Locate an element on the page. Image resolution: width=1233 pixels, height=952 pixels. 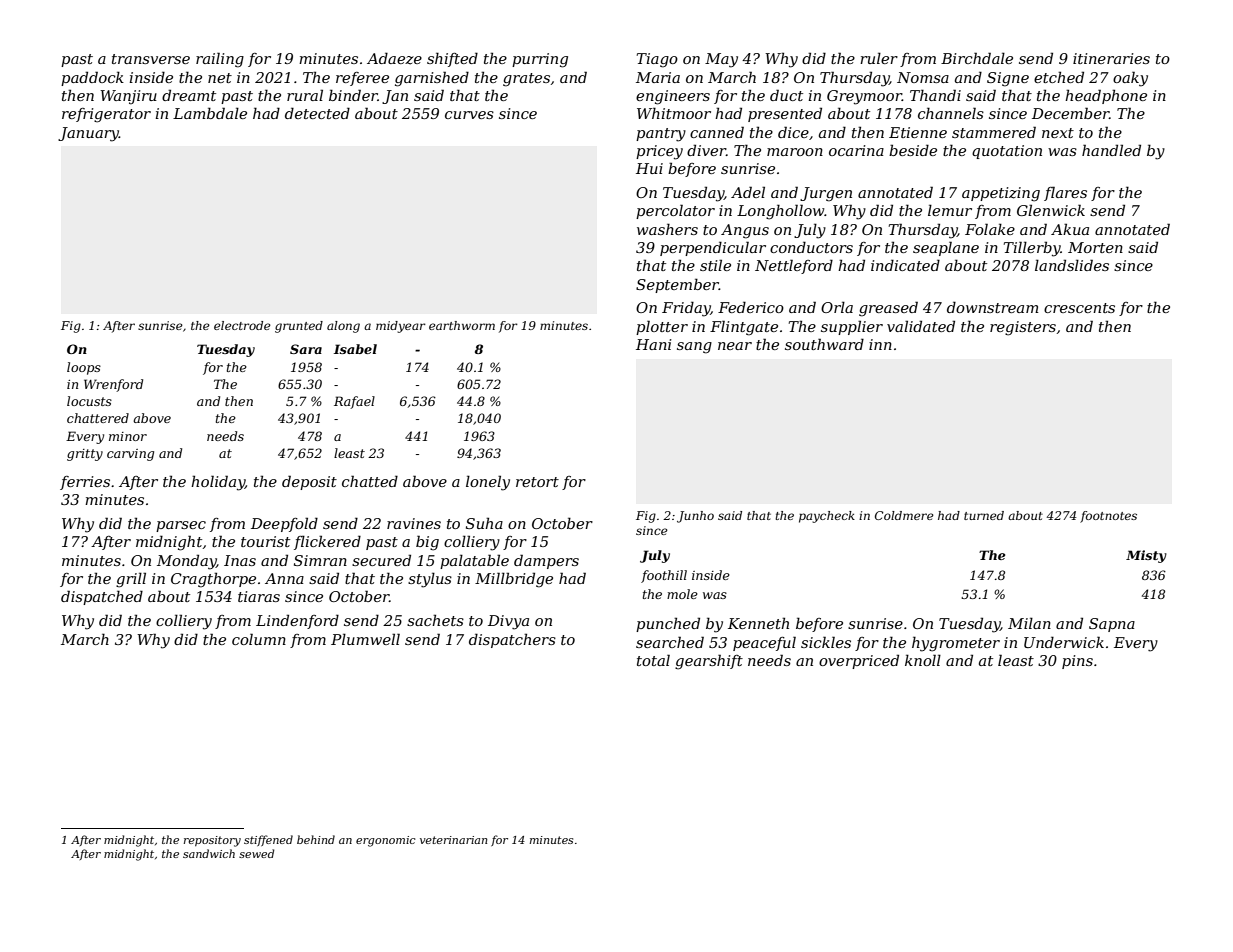
sewed is located at coordinates (256, 853).
